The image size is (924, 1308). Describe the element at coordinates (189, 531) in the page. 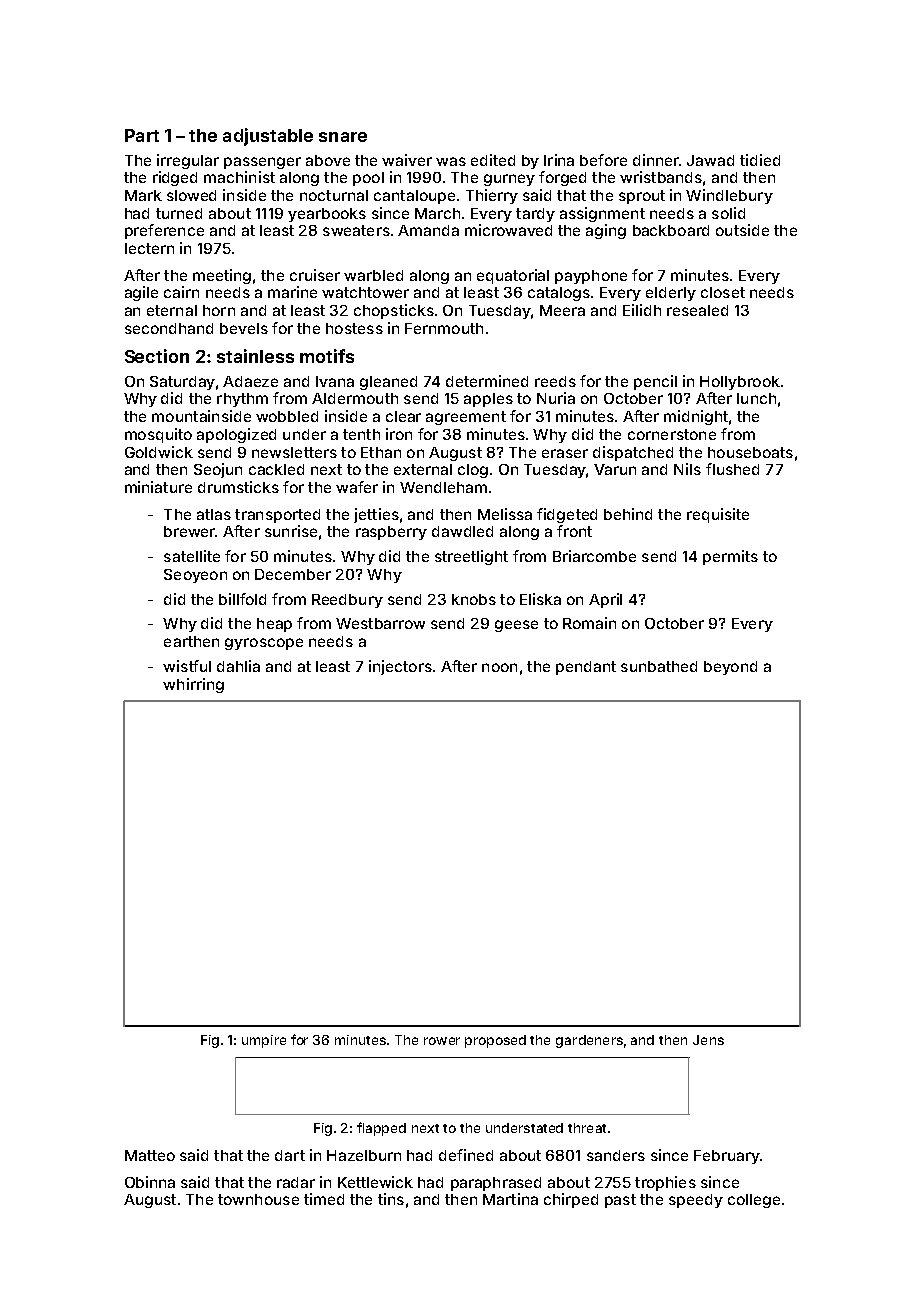

I see `brewer` at that location.
